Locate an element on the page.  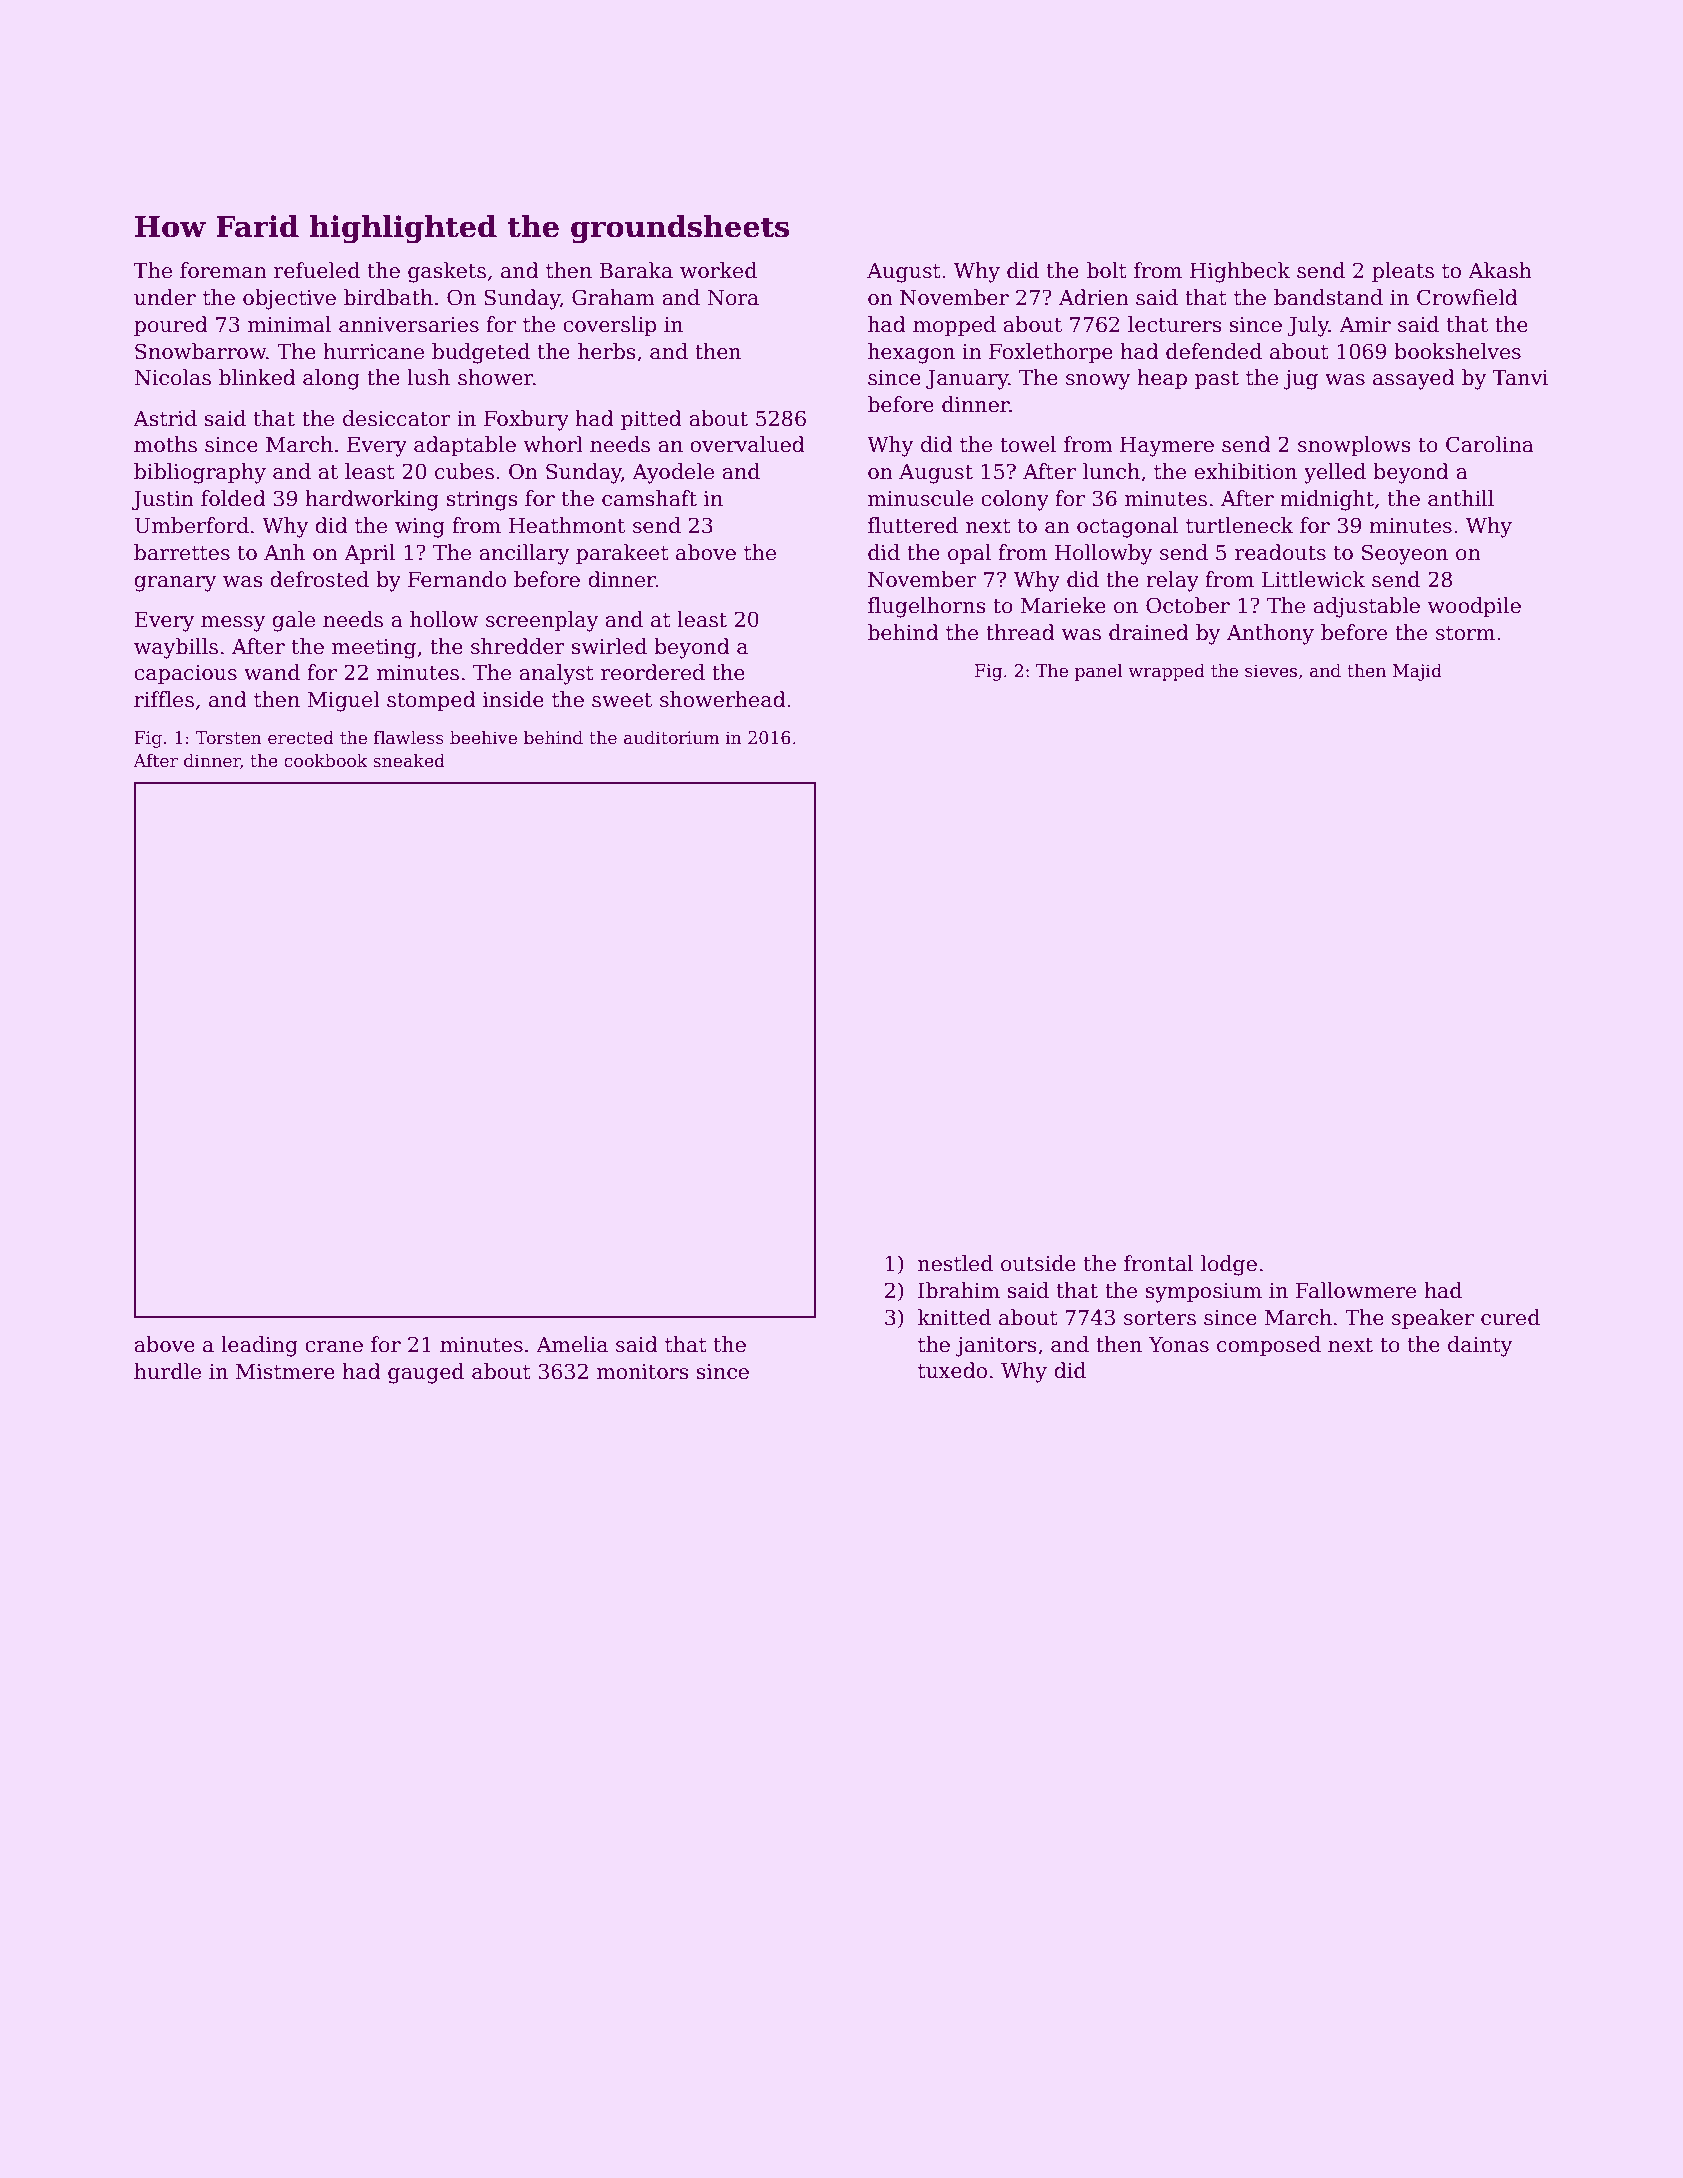
foreman is located at coordinates (223, 270).
